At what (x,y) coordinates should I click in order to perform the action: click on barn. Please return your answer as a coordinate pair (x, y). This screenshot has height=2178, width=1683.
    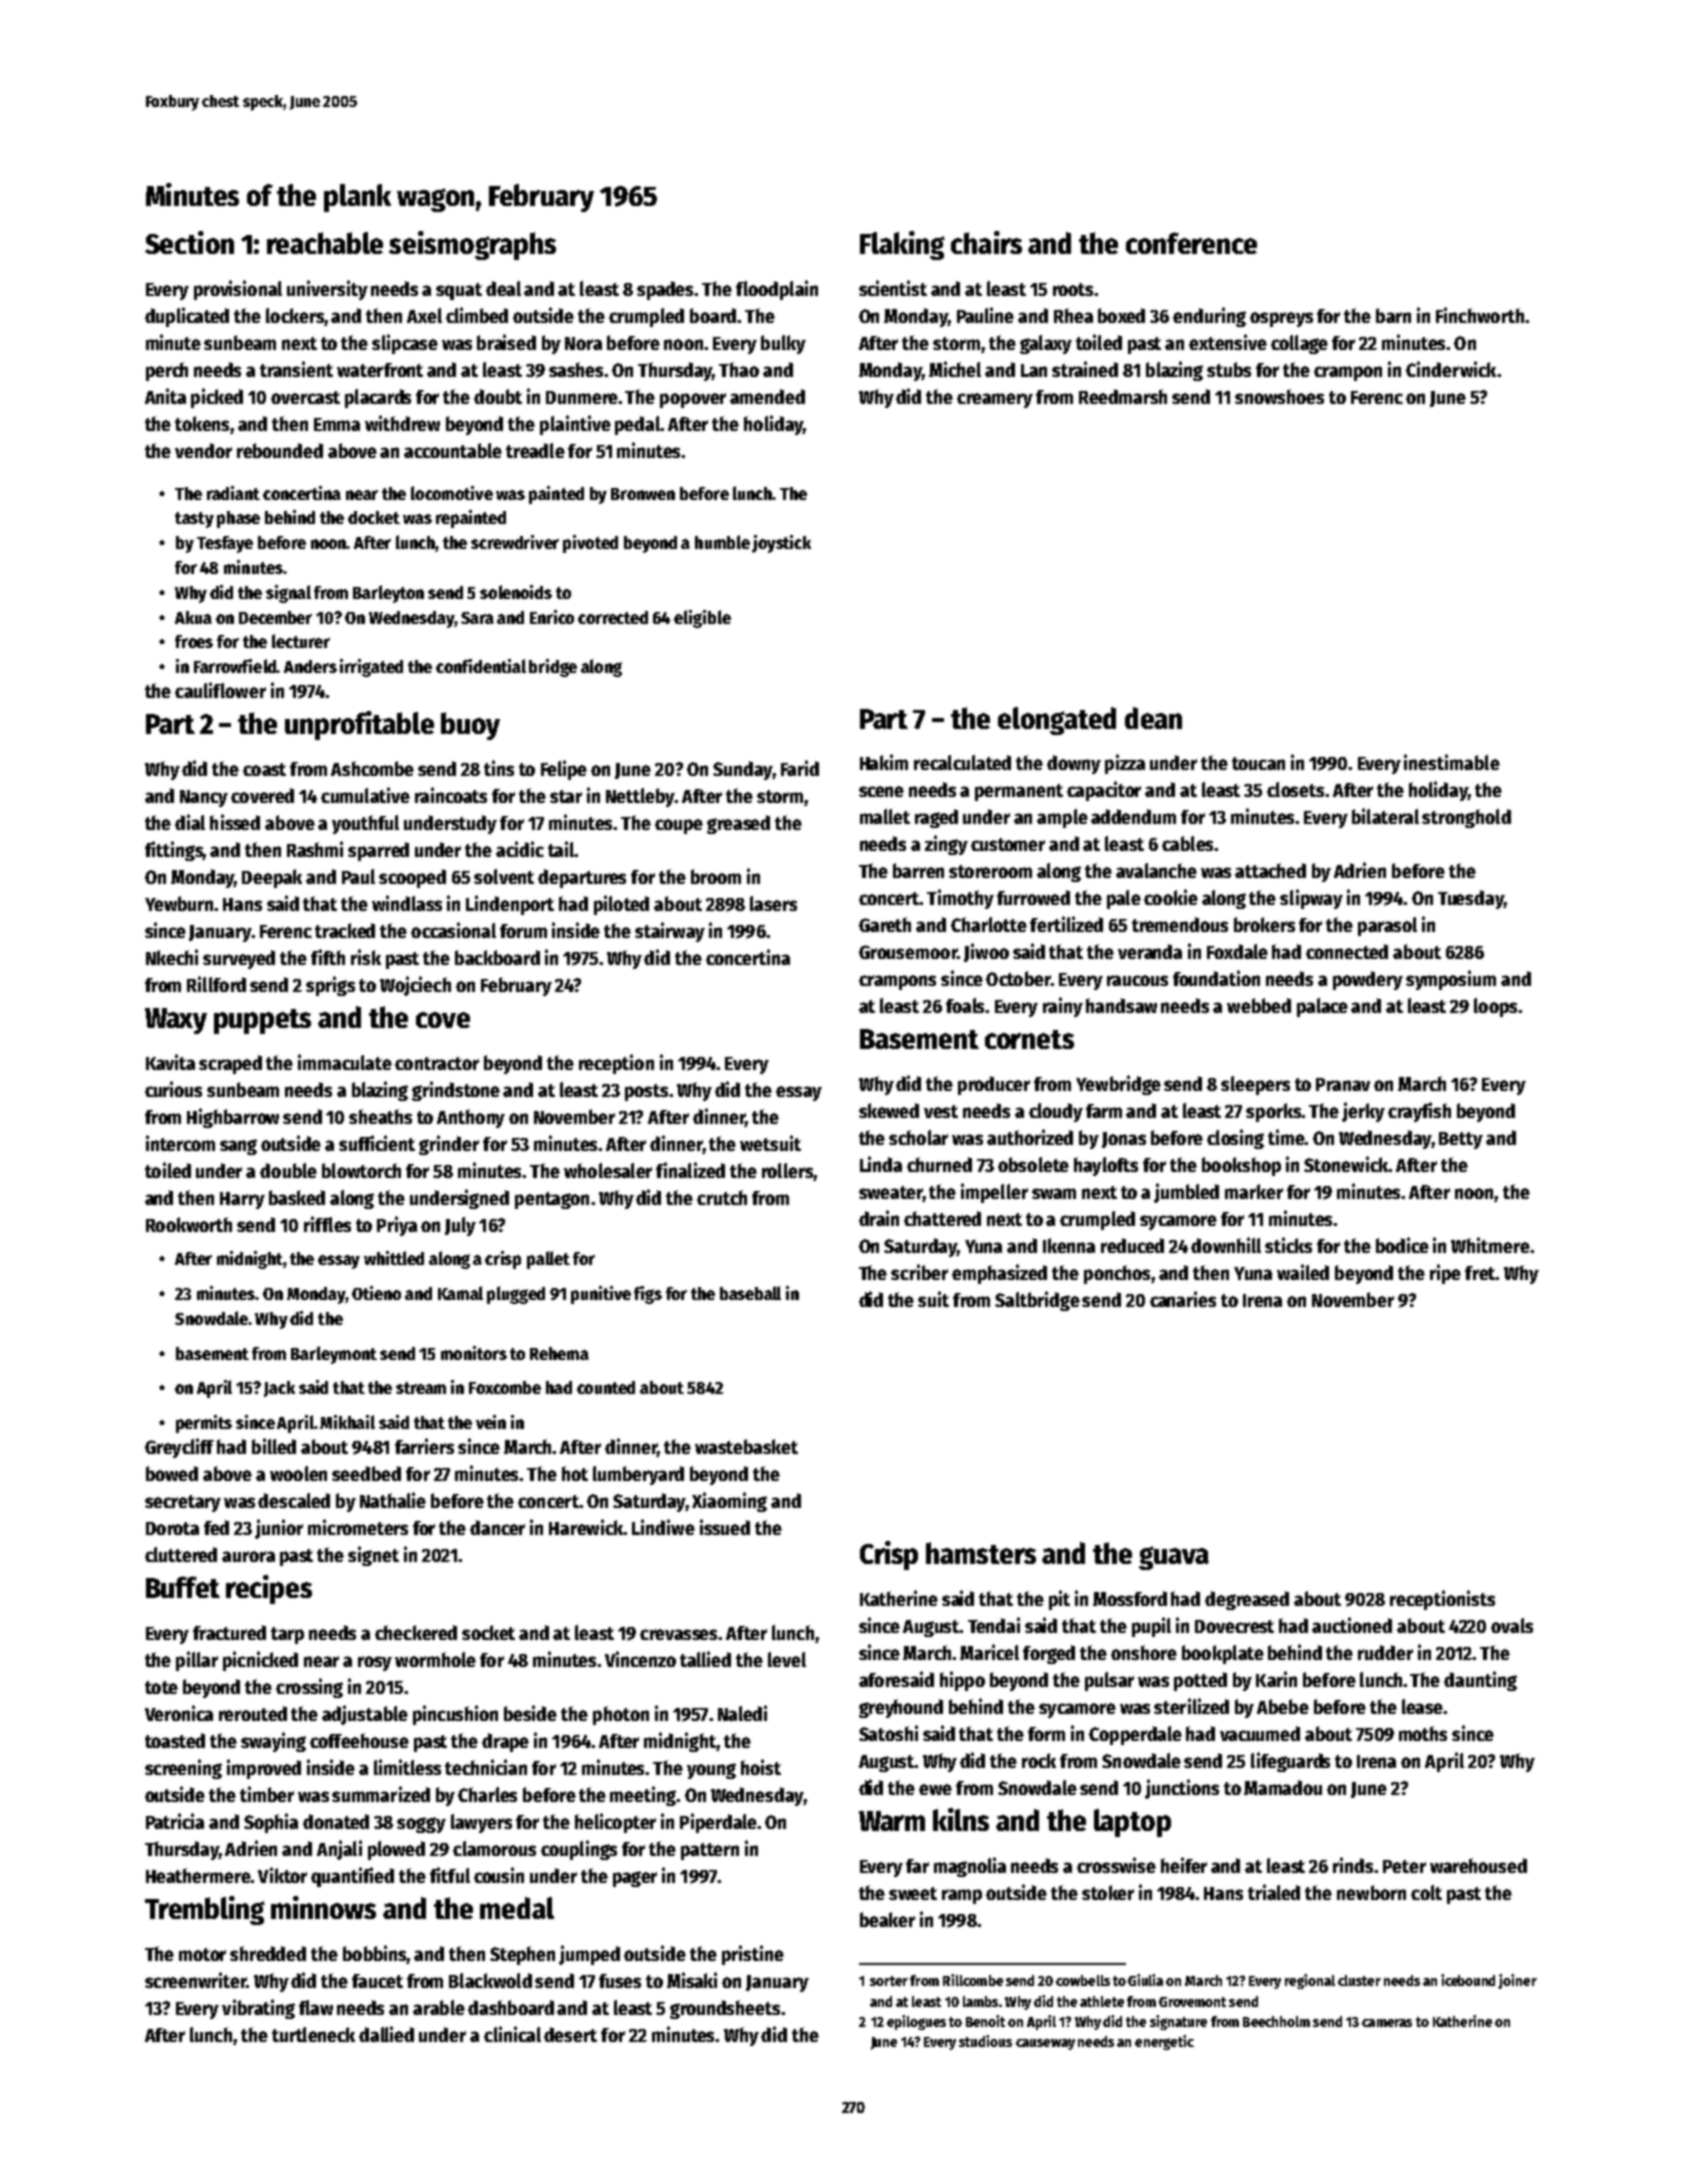
    Looking at the image, I should click on (1393, 315).
